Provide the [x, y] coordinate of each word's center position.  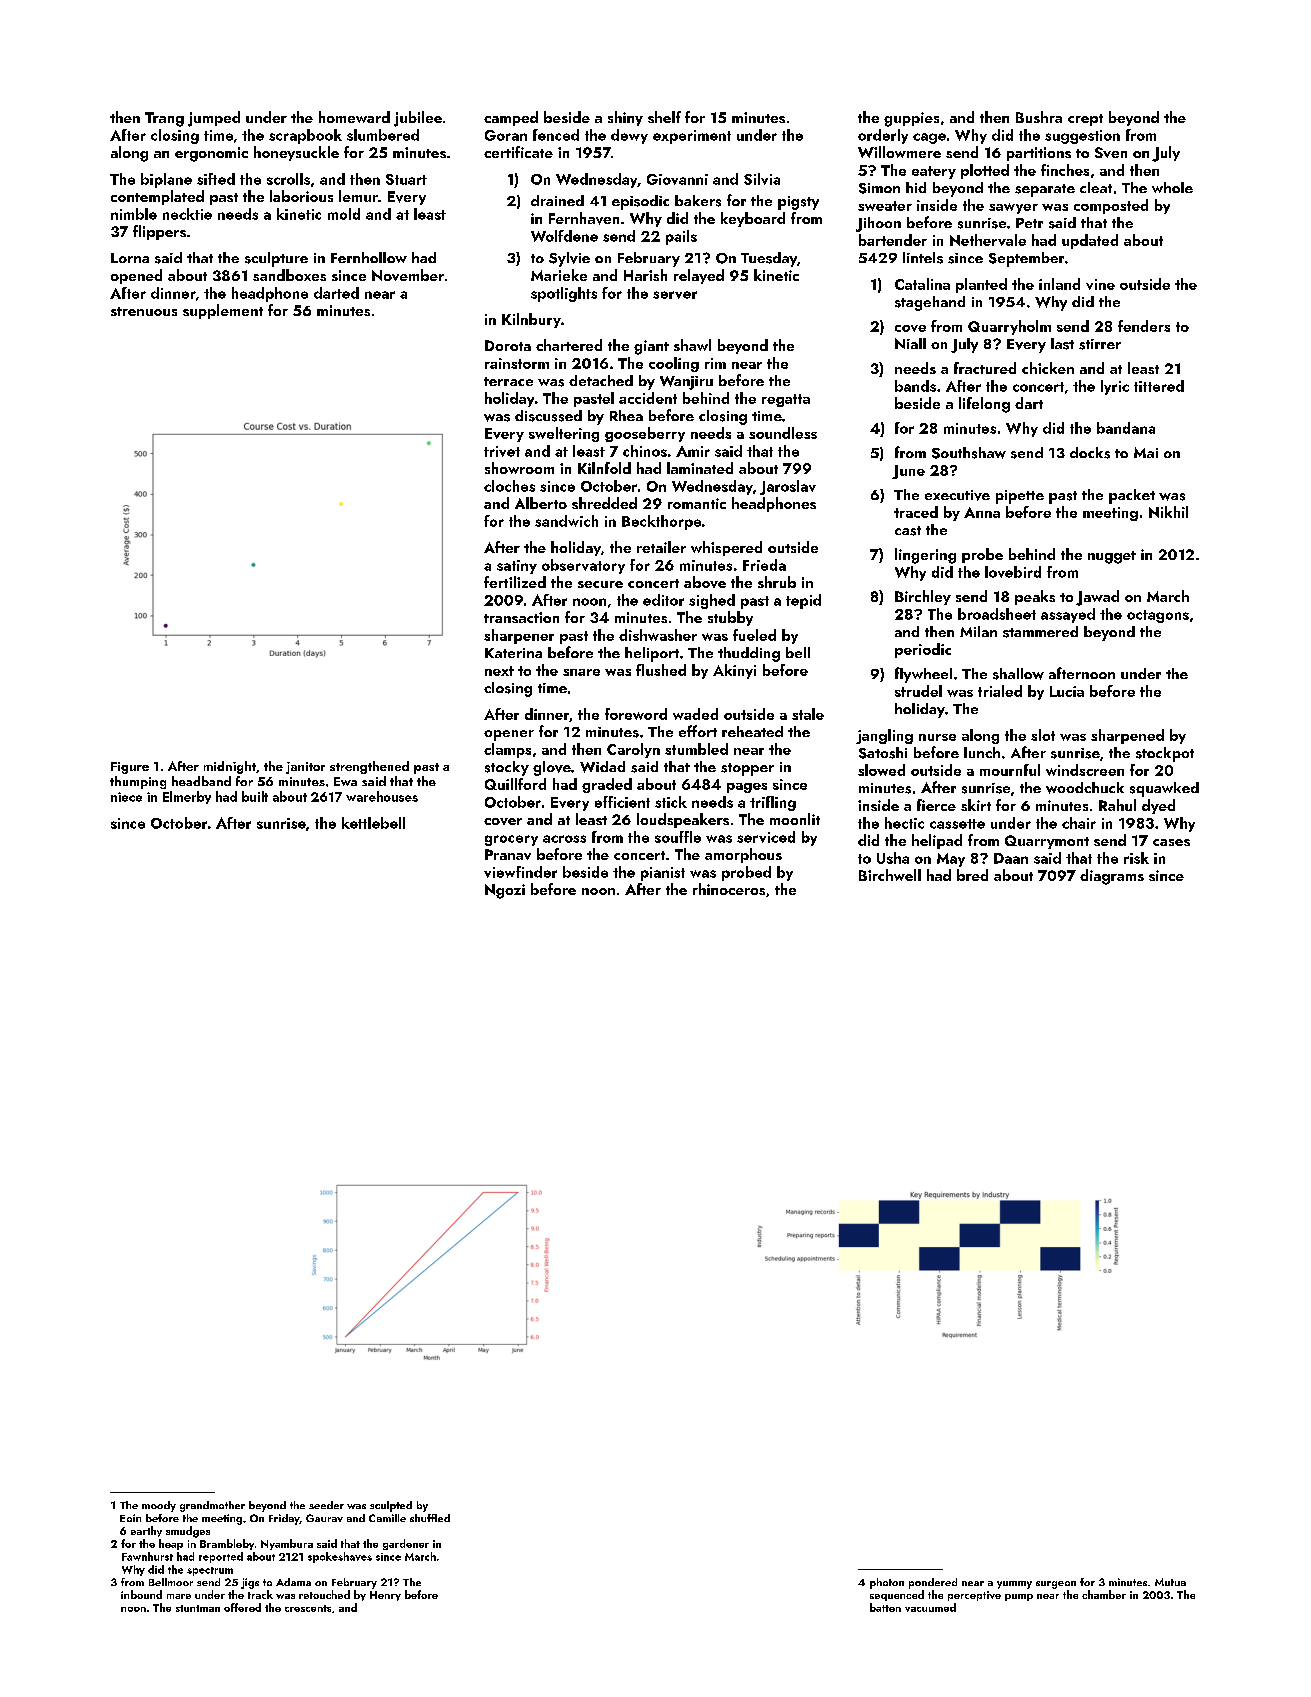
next [499, 671]
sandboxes [289, 275]
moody [159, 1506]
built [255, 796]
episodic [640, 202]
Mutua [1170, 1582]
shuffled [430, 1518]
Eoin [130, 1518]
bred [972, 875]
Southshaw [969, 453]
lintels [923, 258]
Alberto [541, 503]
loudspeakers [683, 820]
